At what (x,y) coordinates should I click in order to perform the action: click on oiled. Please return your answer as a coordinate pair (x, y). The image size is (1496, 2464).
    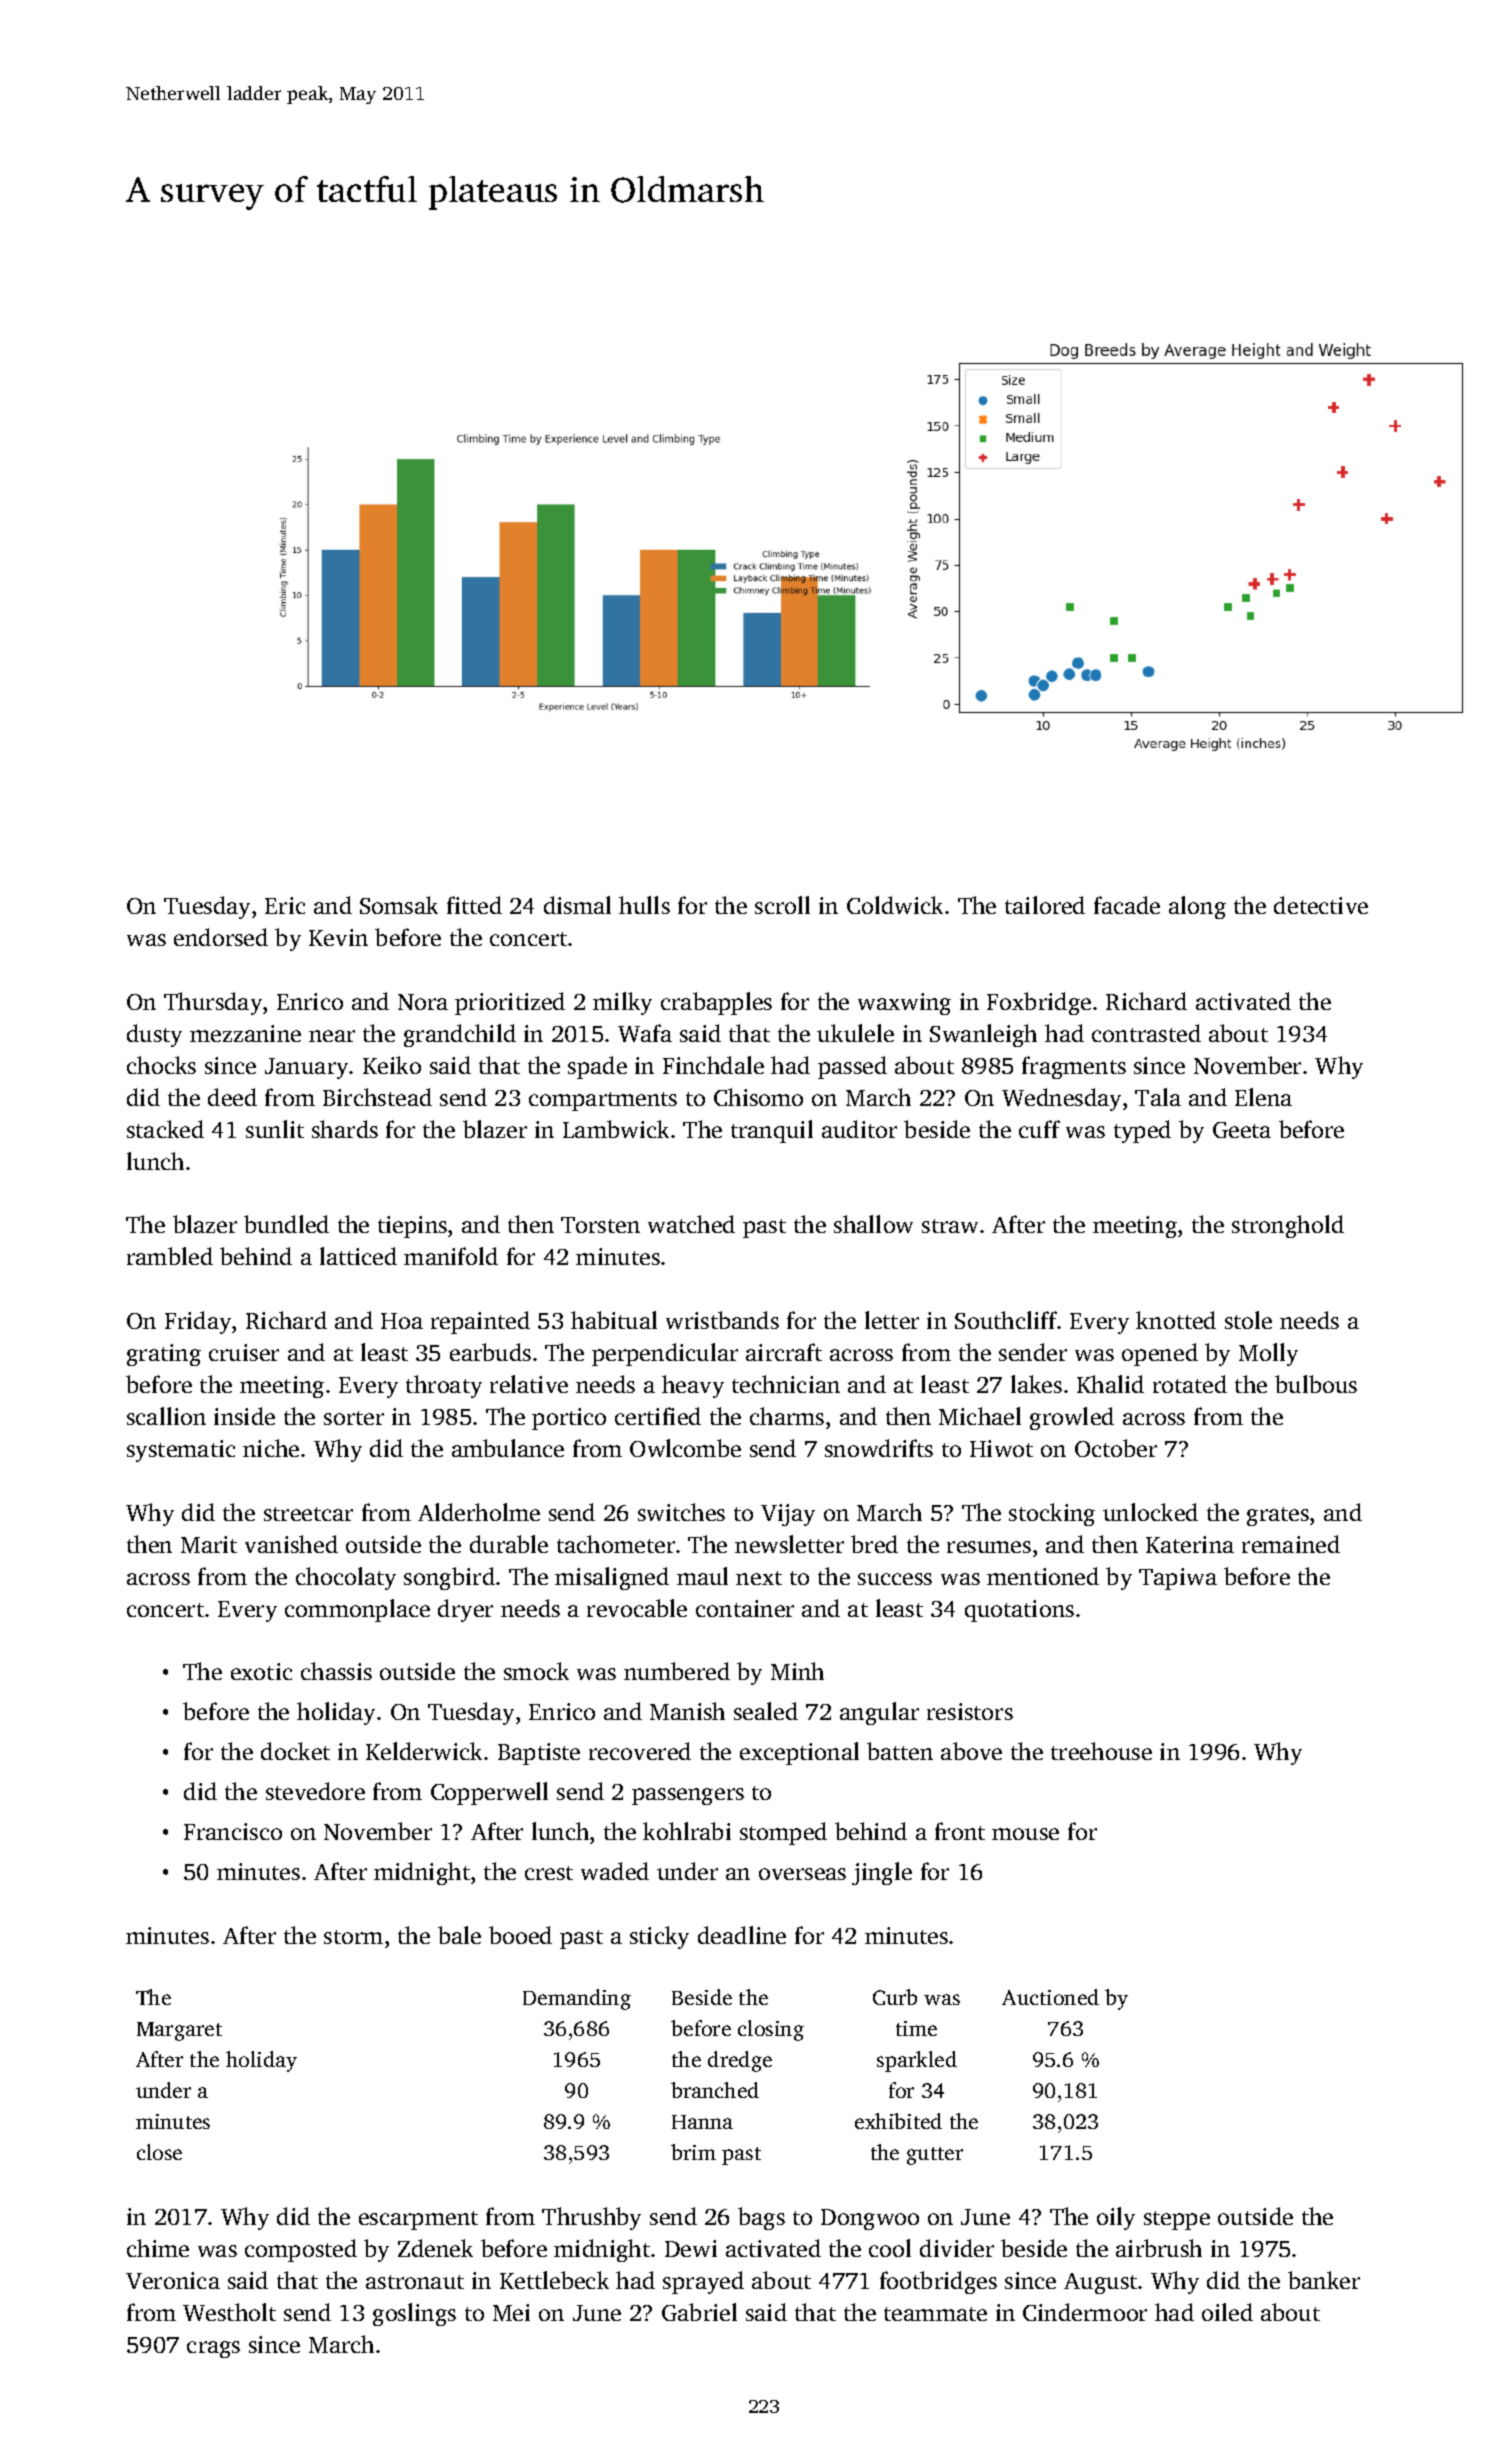
    Looking at the image, I should click on (1227, 2312).
